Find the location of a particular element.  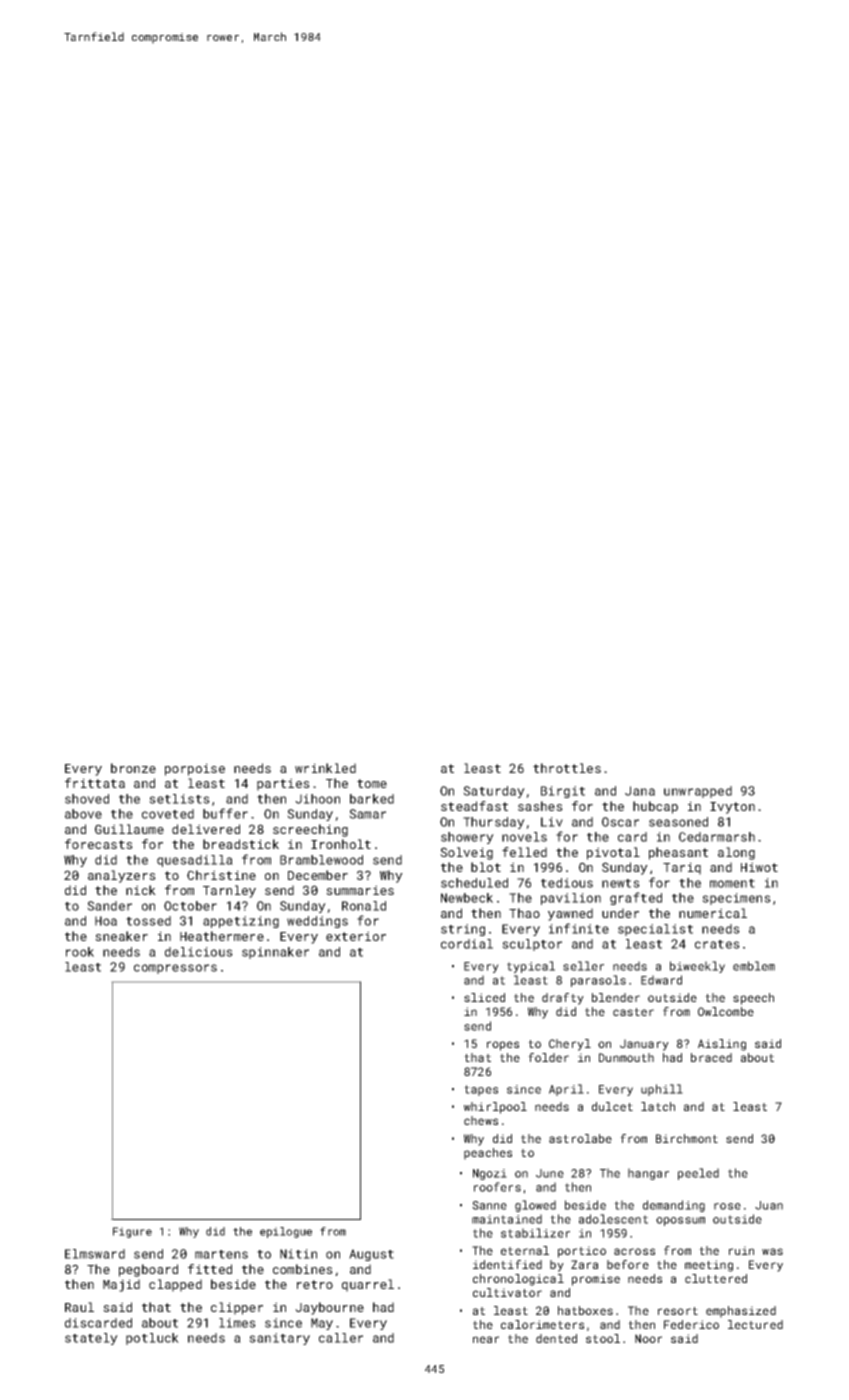

tapes is located at coordinates (481, 1090).
